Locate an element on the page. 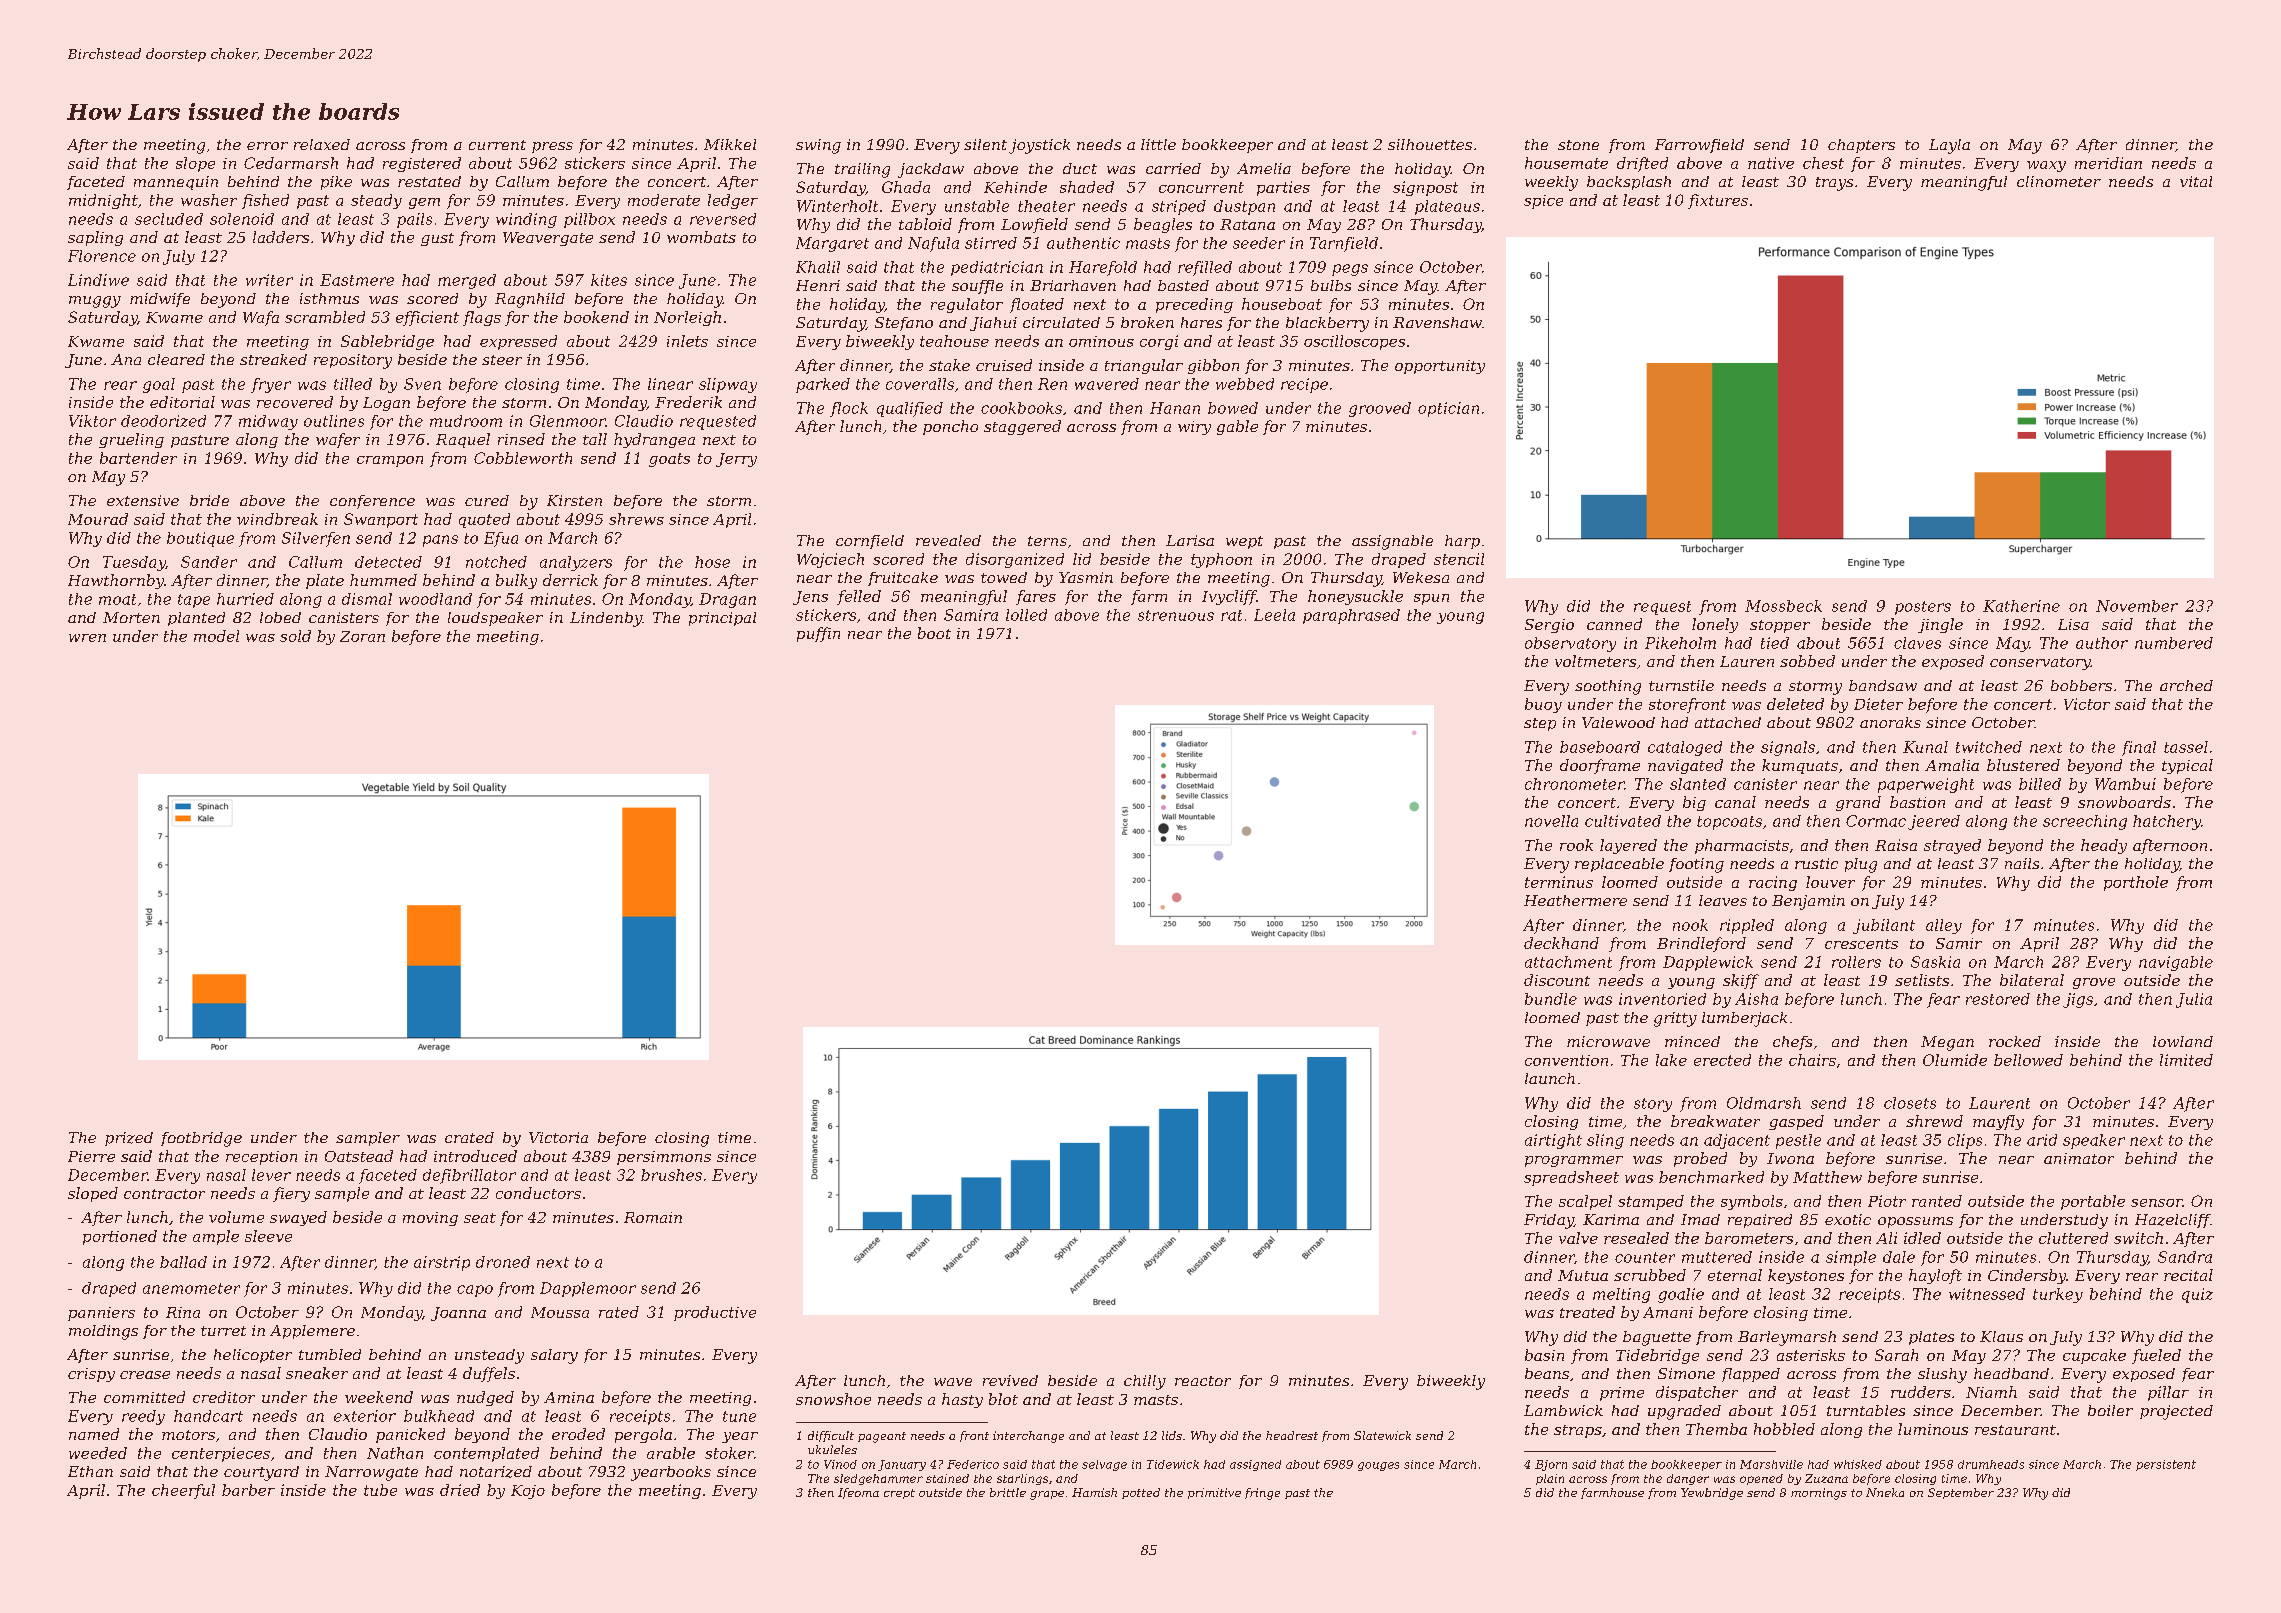  droned is located at coordinates (503, 1262).
